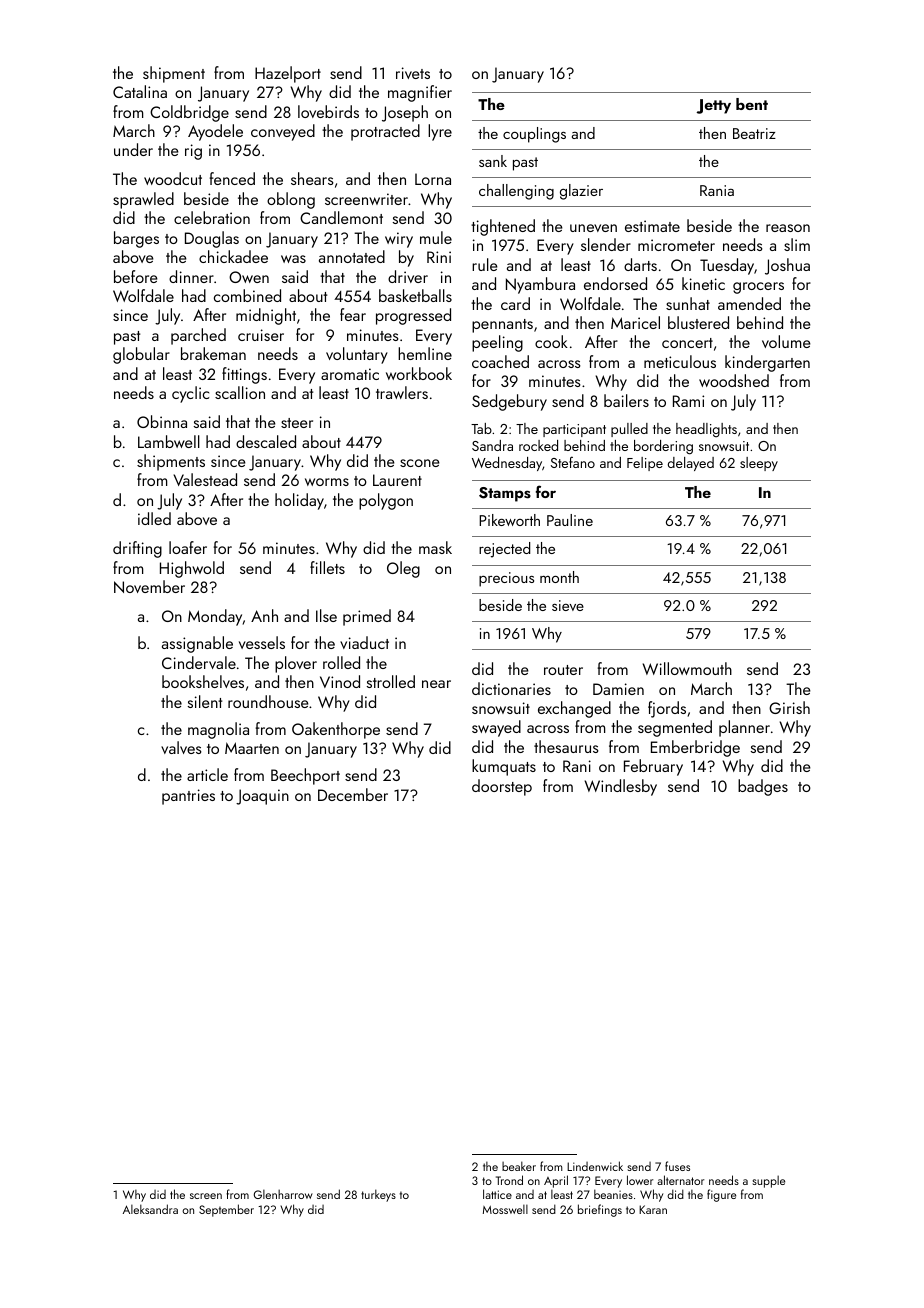 The width and height of the page is (924, 1308). I want to click on magnolia, so click(218, 730).
